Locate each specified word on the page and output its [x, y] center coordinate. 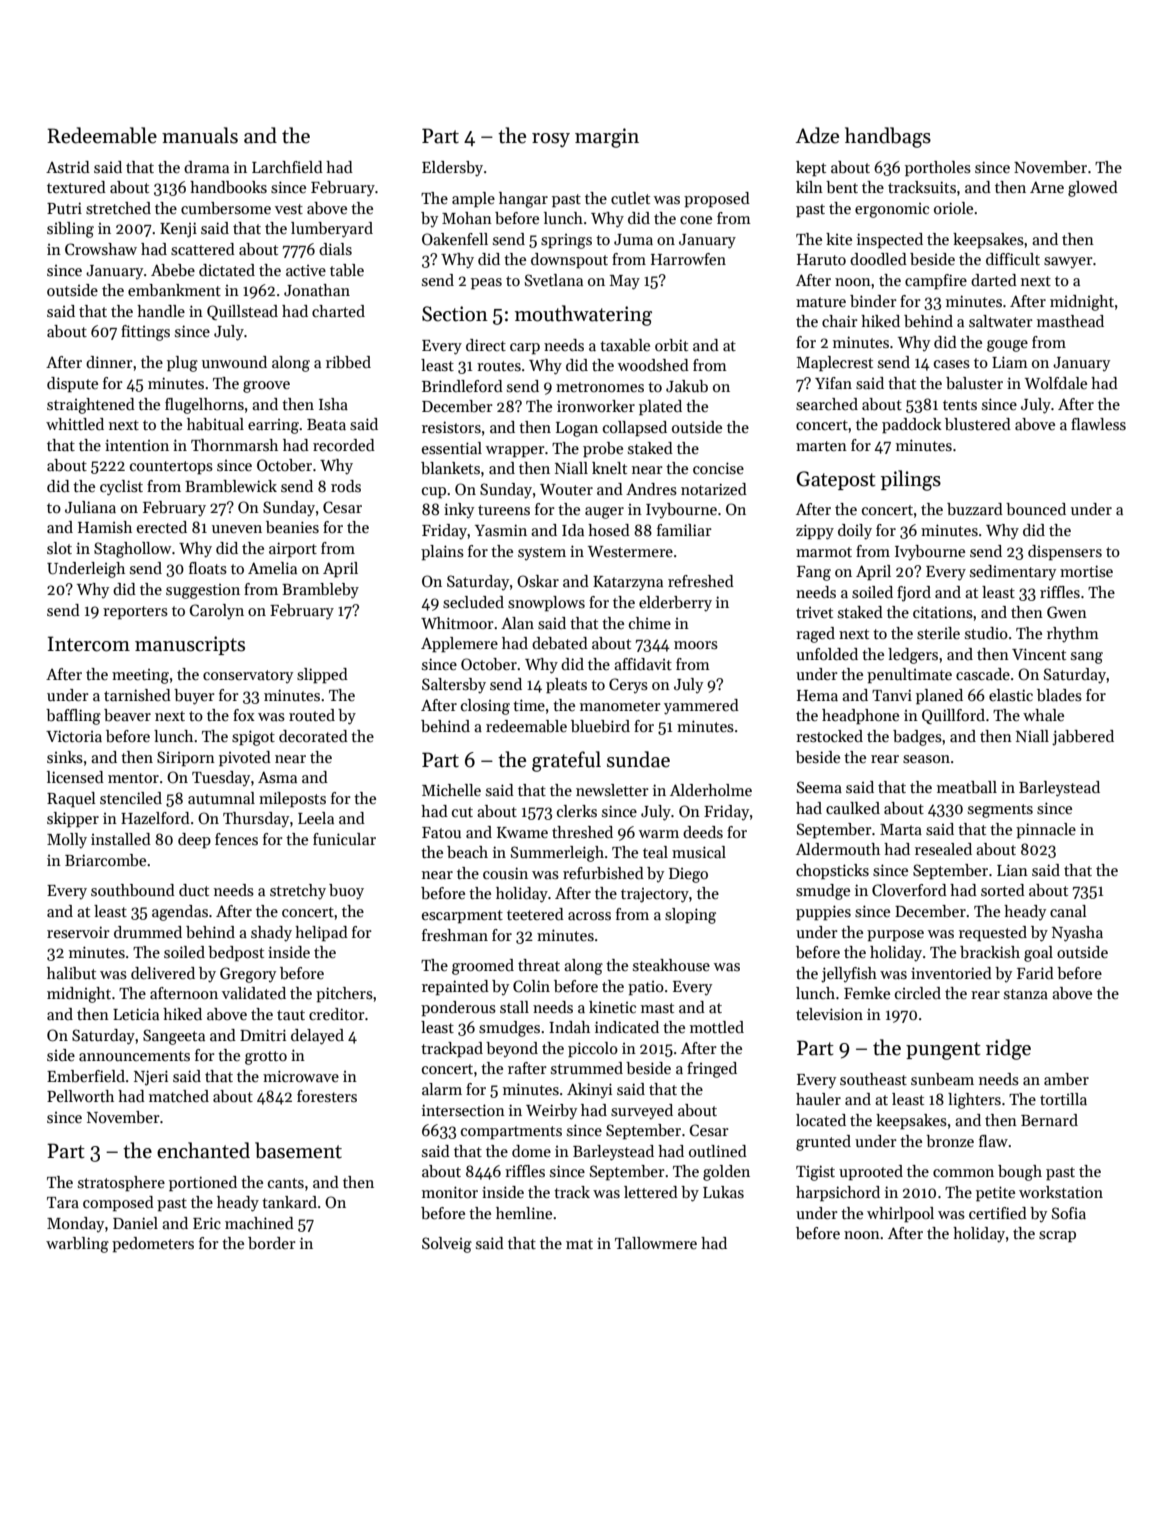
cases [952, 364]
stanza [1026, 994]
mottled [717, 1027]
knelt [609, 468]
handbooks [228, 187]
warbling [77, 1245]
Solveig [447, 1245]
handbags [888, 137]
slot [59, 548]
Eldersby [452, 169]
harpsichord [838, 1194]
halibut [71, 973]
